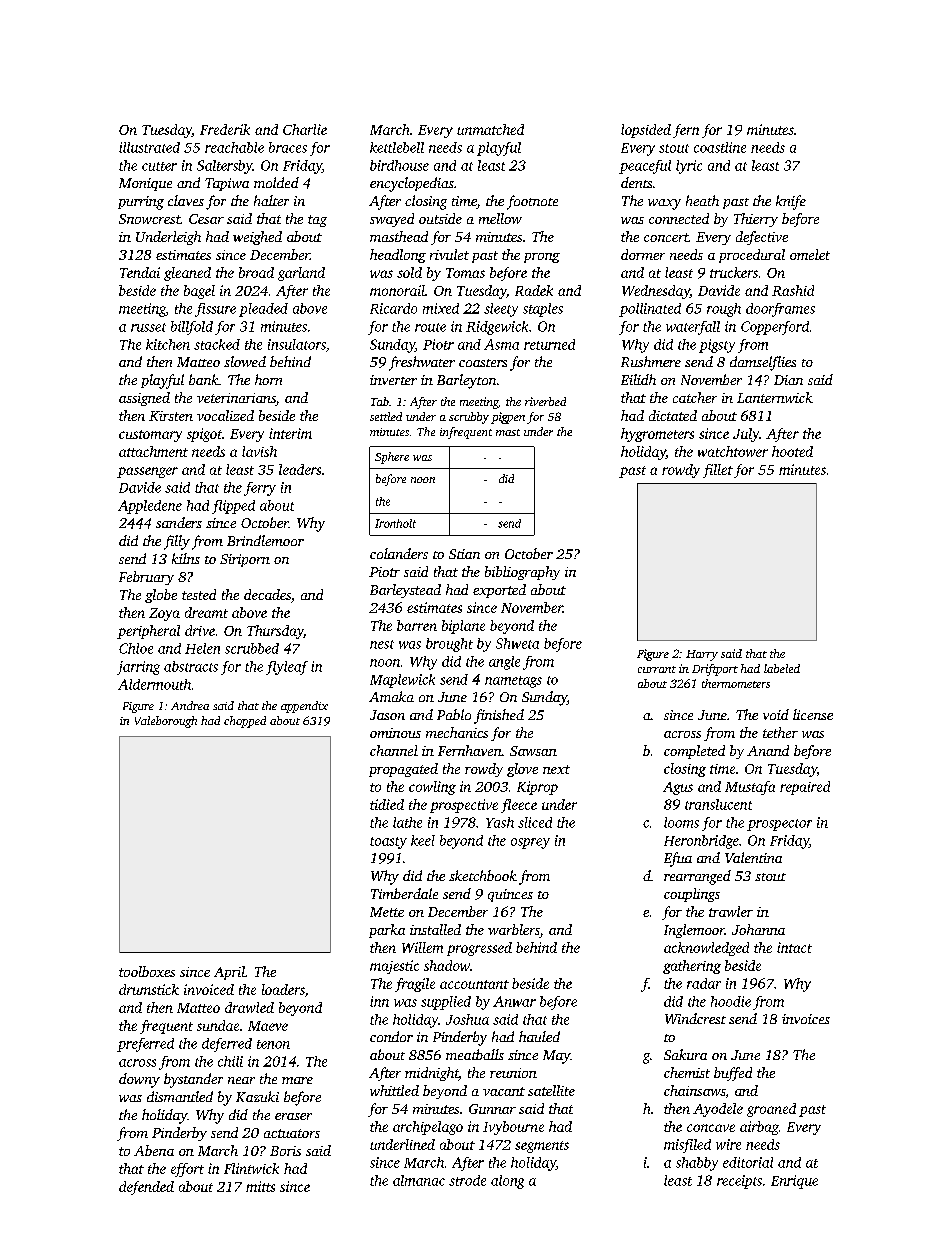 Image resolution: width=952 pixels, height=1233 pixels. What do you see at coordinates (752, 256) in the document?
I see `procedural` at bounding box center [752, 256].
